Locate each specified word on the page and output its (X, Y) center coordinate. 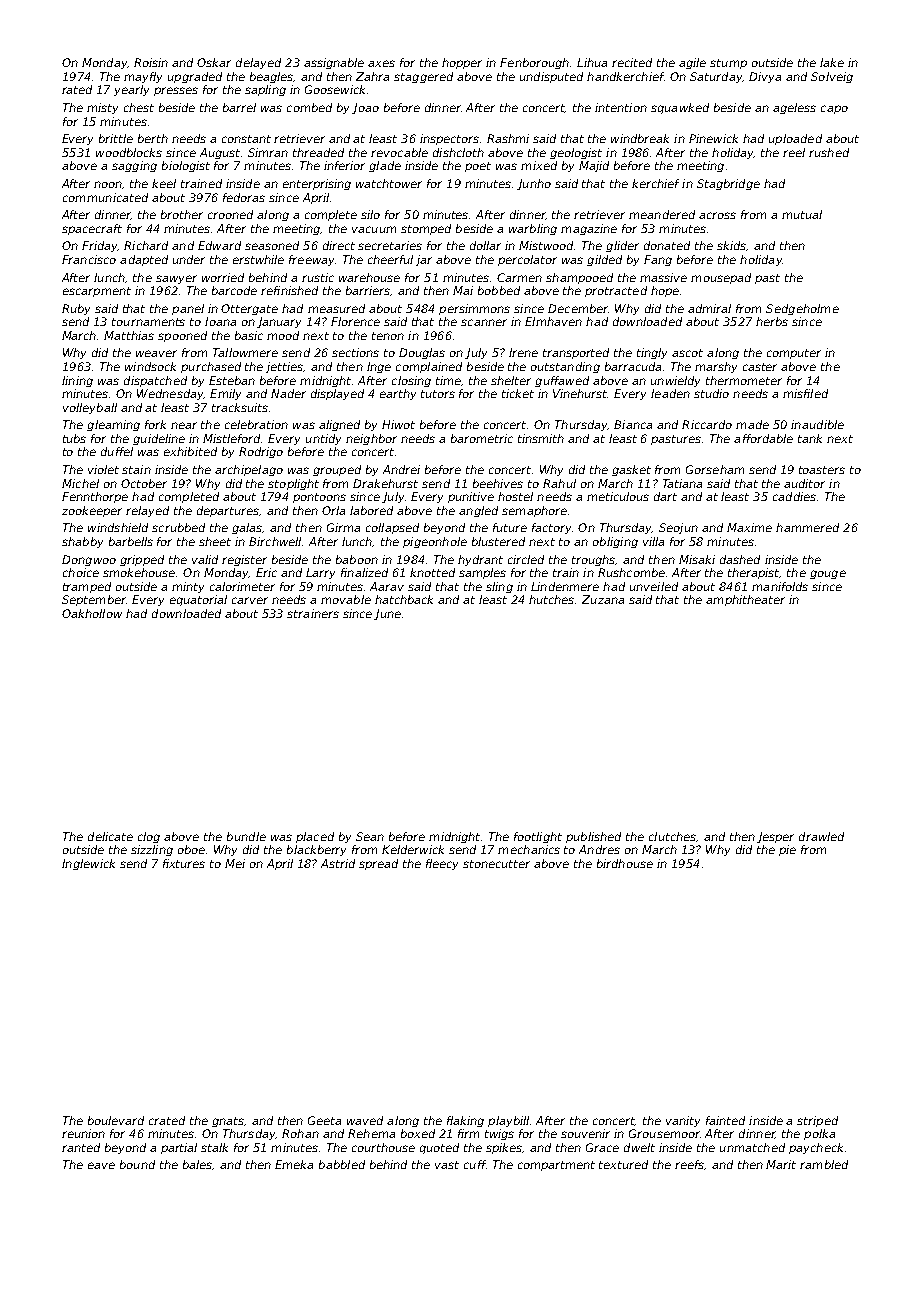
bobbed (499, 290)
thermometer (744, 380)
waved (365, 1120)
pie (787, 850)
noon (108, 184)
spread (378, 864)
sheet (215, 541)
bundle (246, 836)
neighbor (371, 439)
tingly (652, 353)
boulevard (116, 1120)
